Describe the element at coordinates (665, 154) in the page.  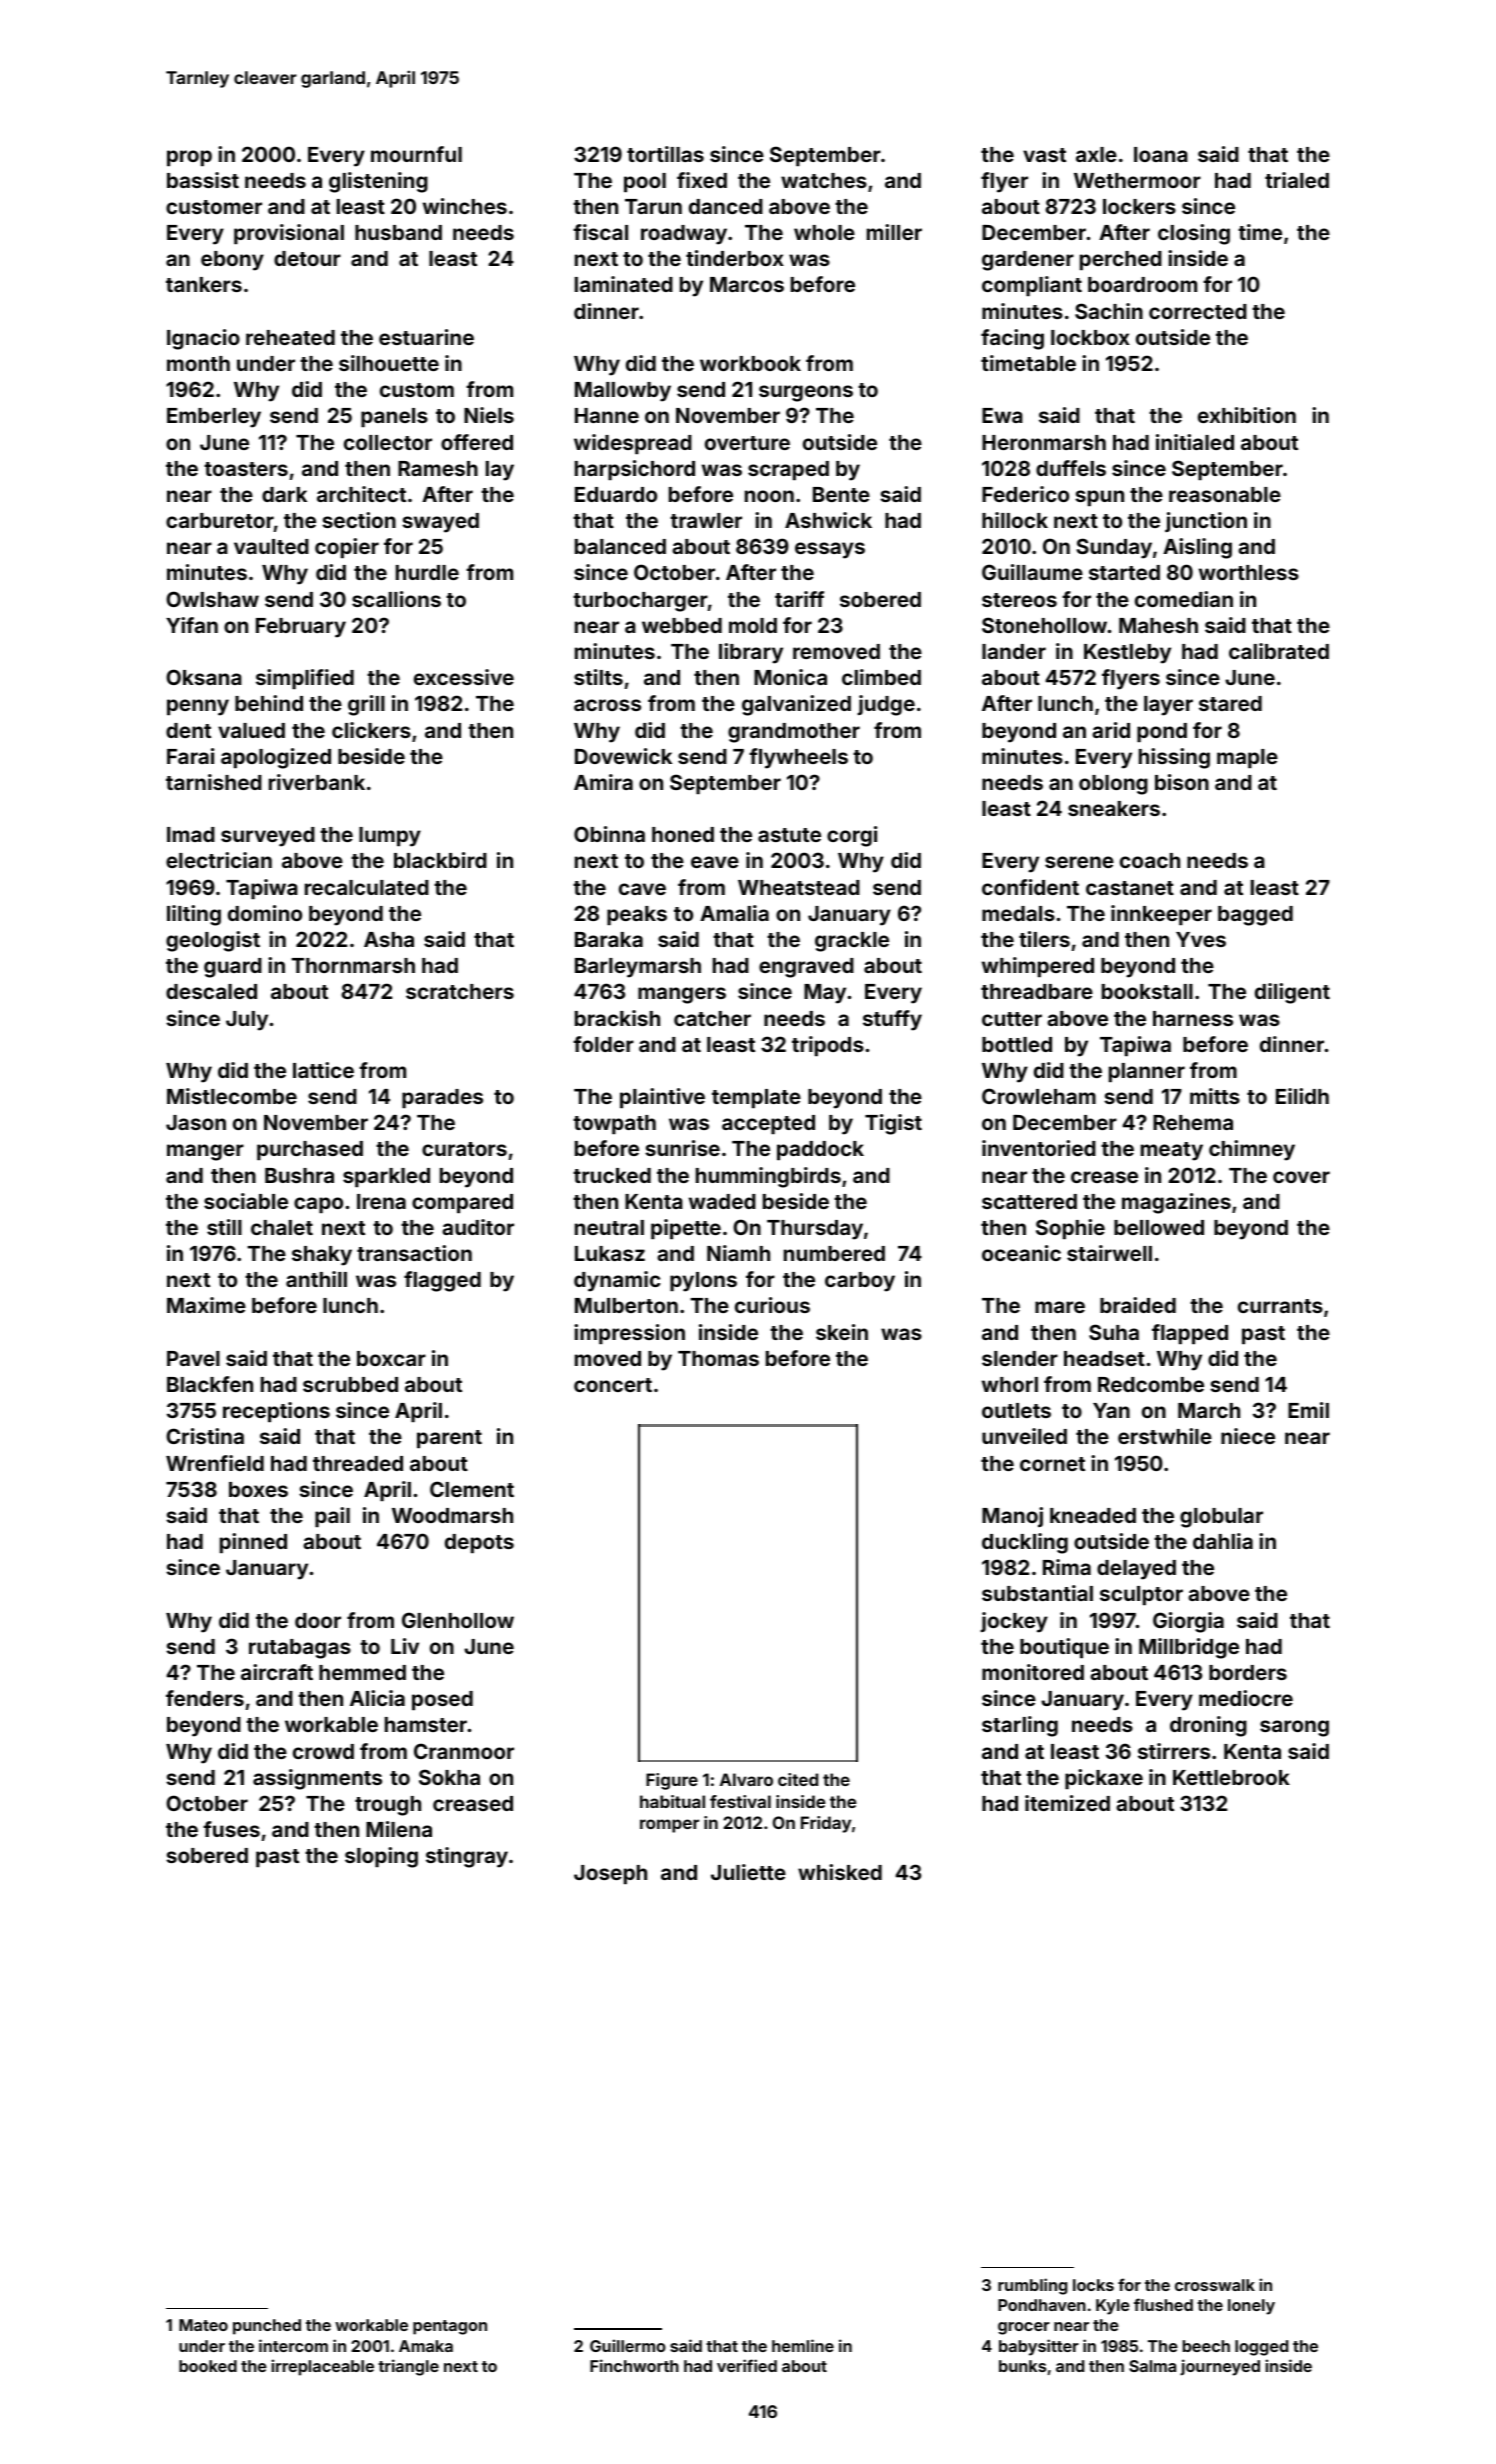
I see `tortillas` at that location.
